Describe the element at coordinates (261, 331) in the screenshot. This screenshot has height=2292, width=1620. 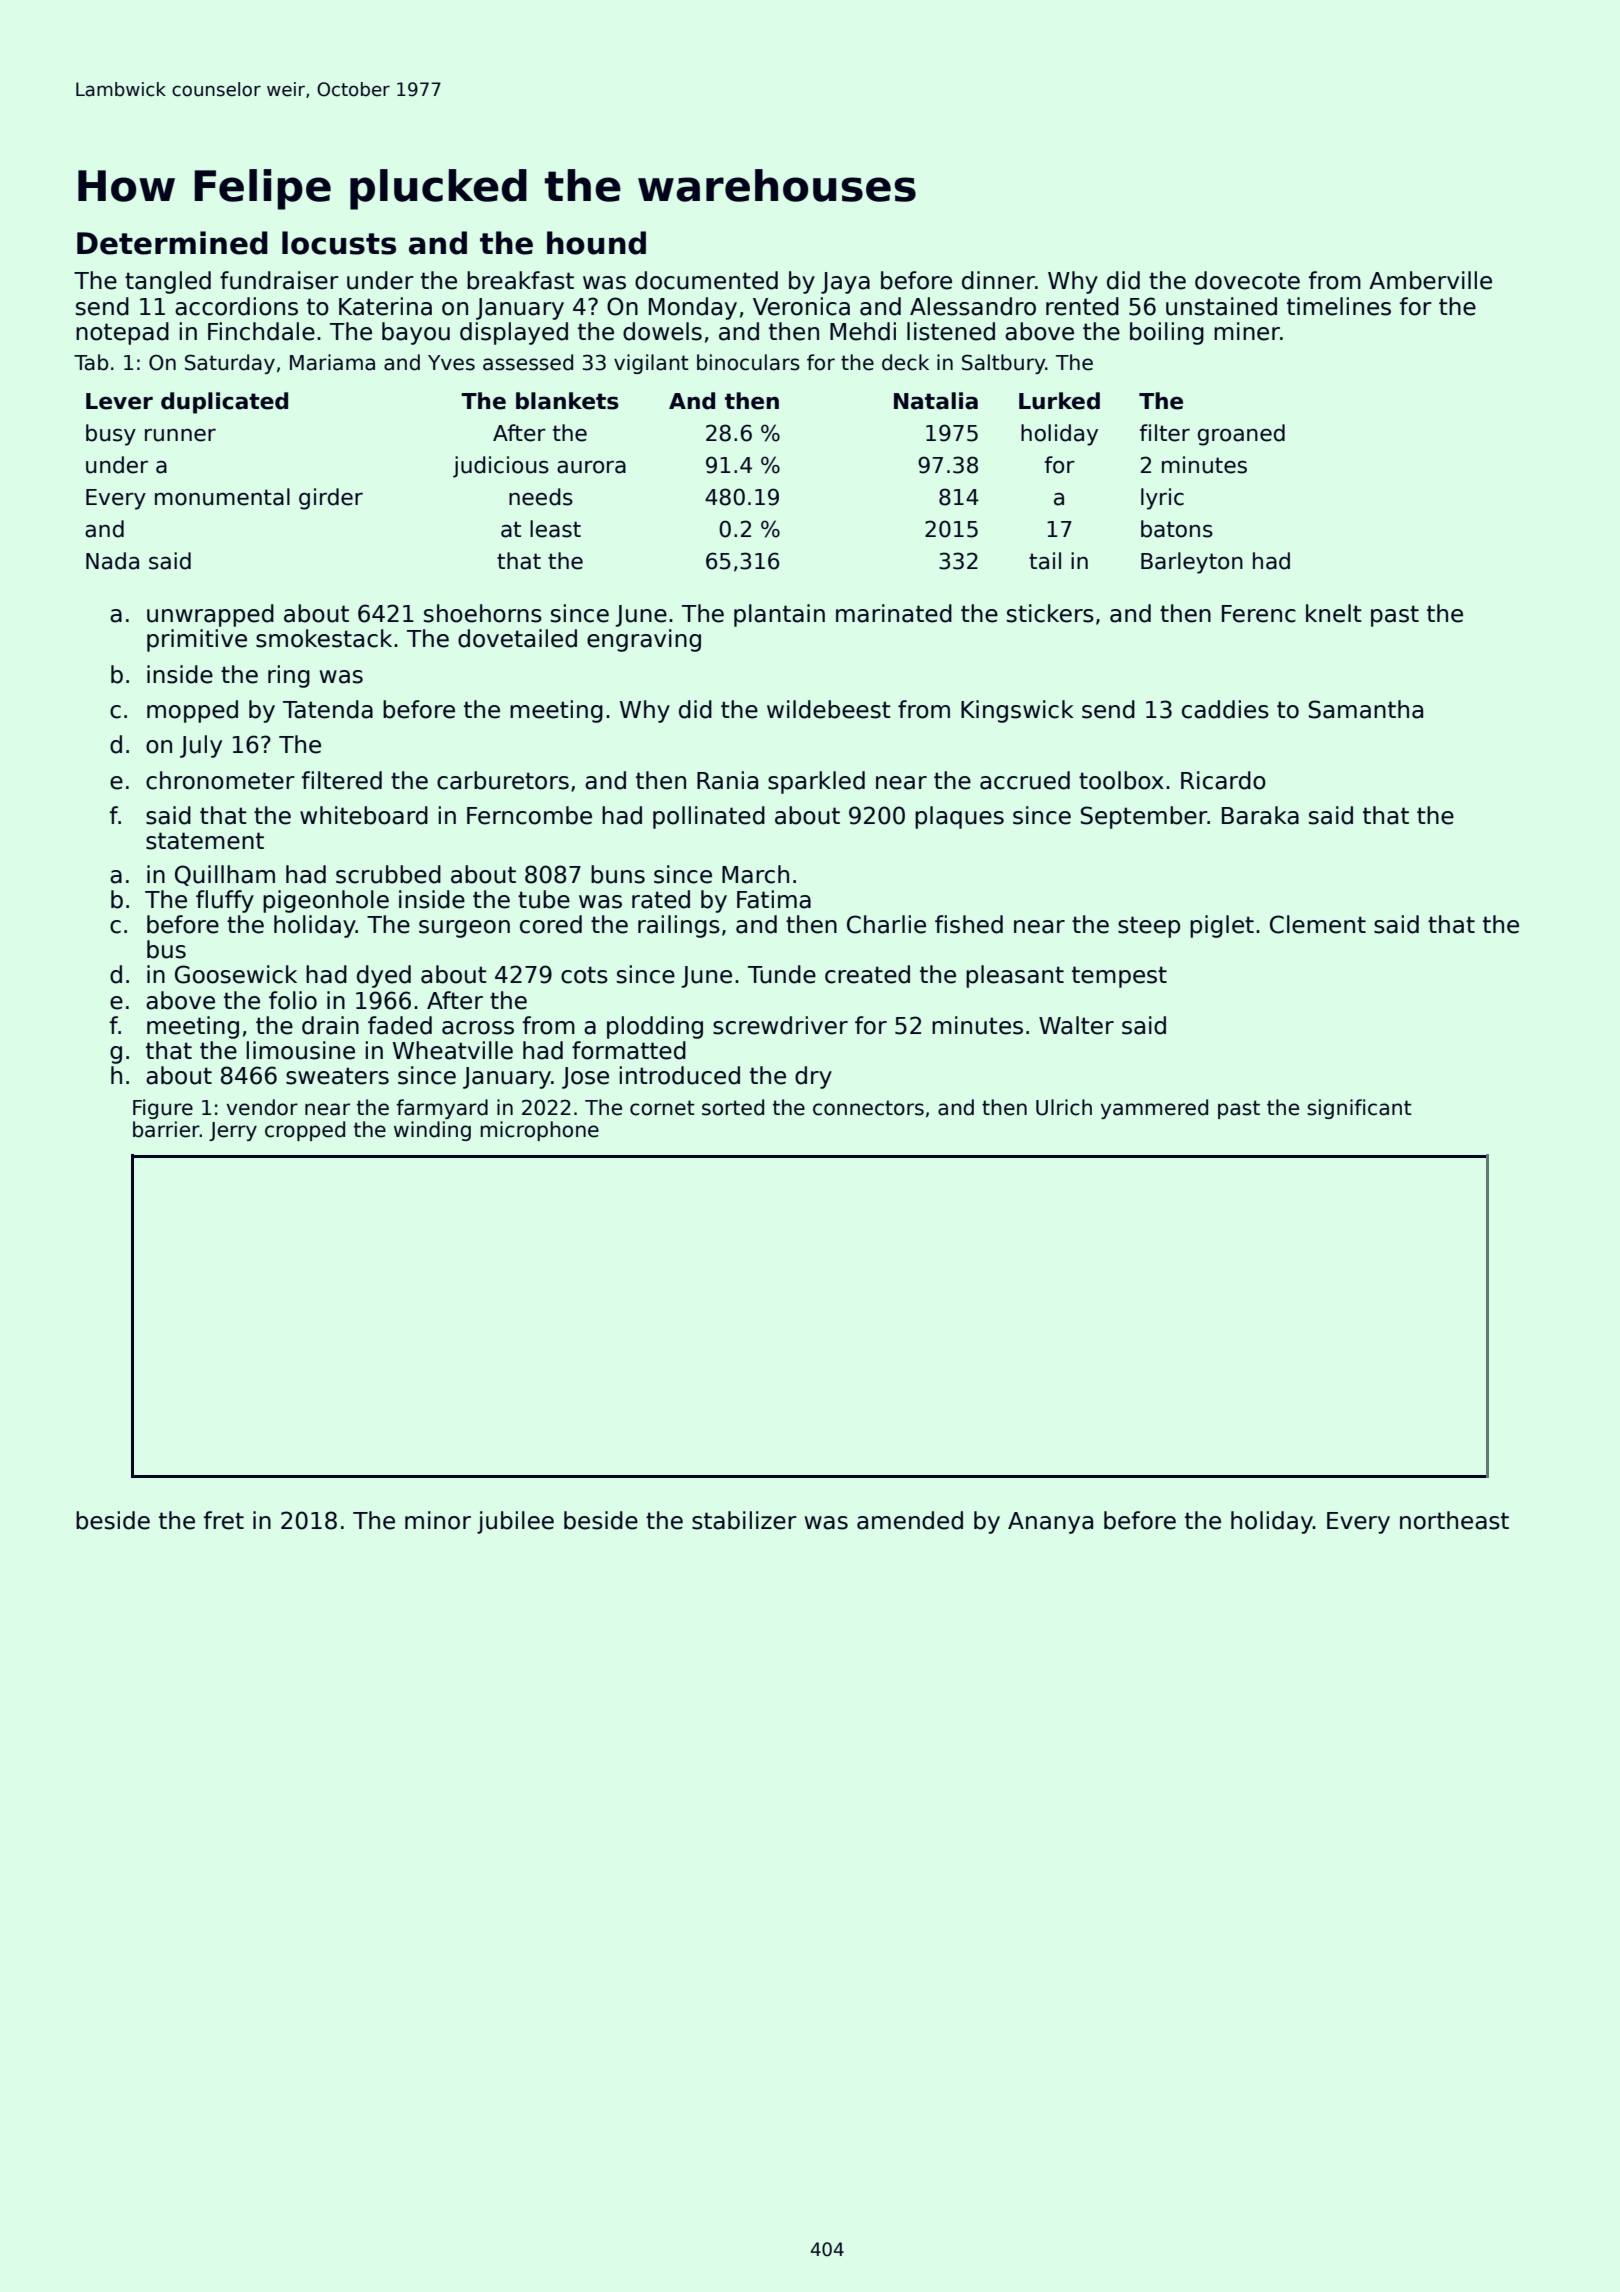
I see `Finchdale` at that location.
